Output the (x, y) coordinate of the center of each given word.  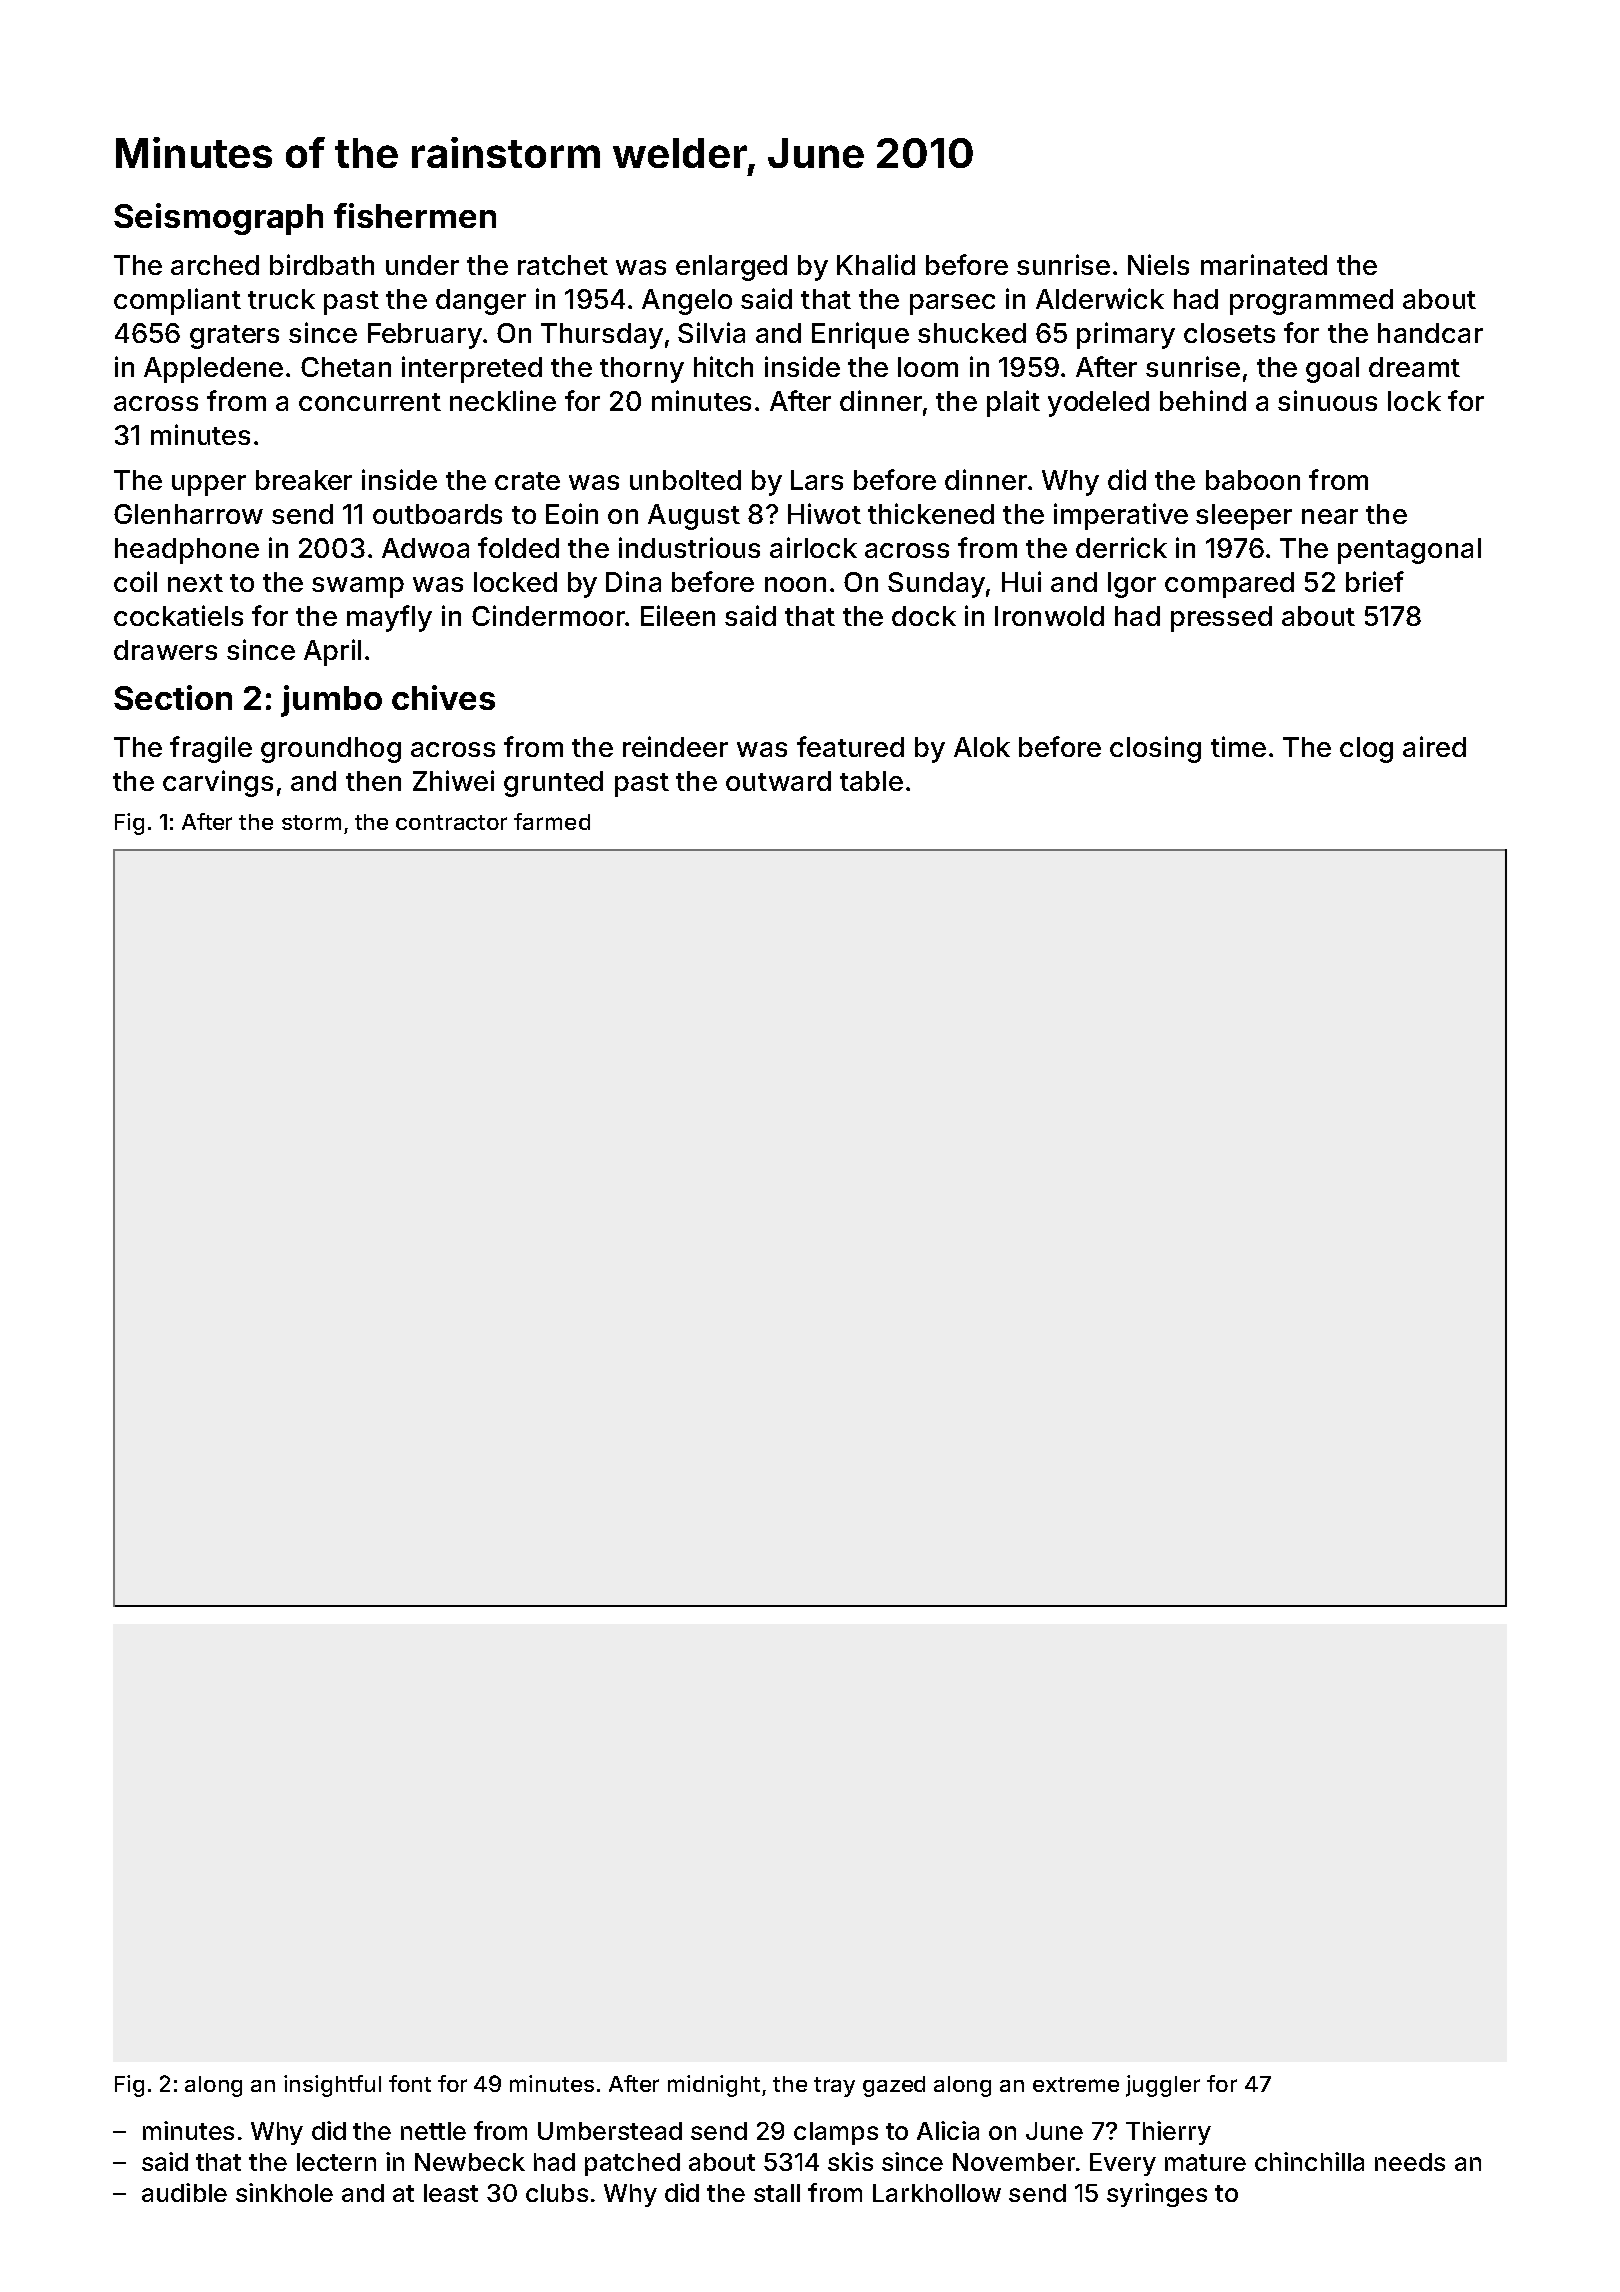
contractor (451, 822)
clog (1366, 750)
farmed (552, 821)
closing (1155, 749)
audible (184, 2192)
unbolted (685, 480)
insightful (332, 2086)
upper (209, 485)
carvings (218, 783)
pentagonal (1409, 551)
